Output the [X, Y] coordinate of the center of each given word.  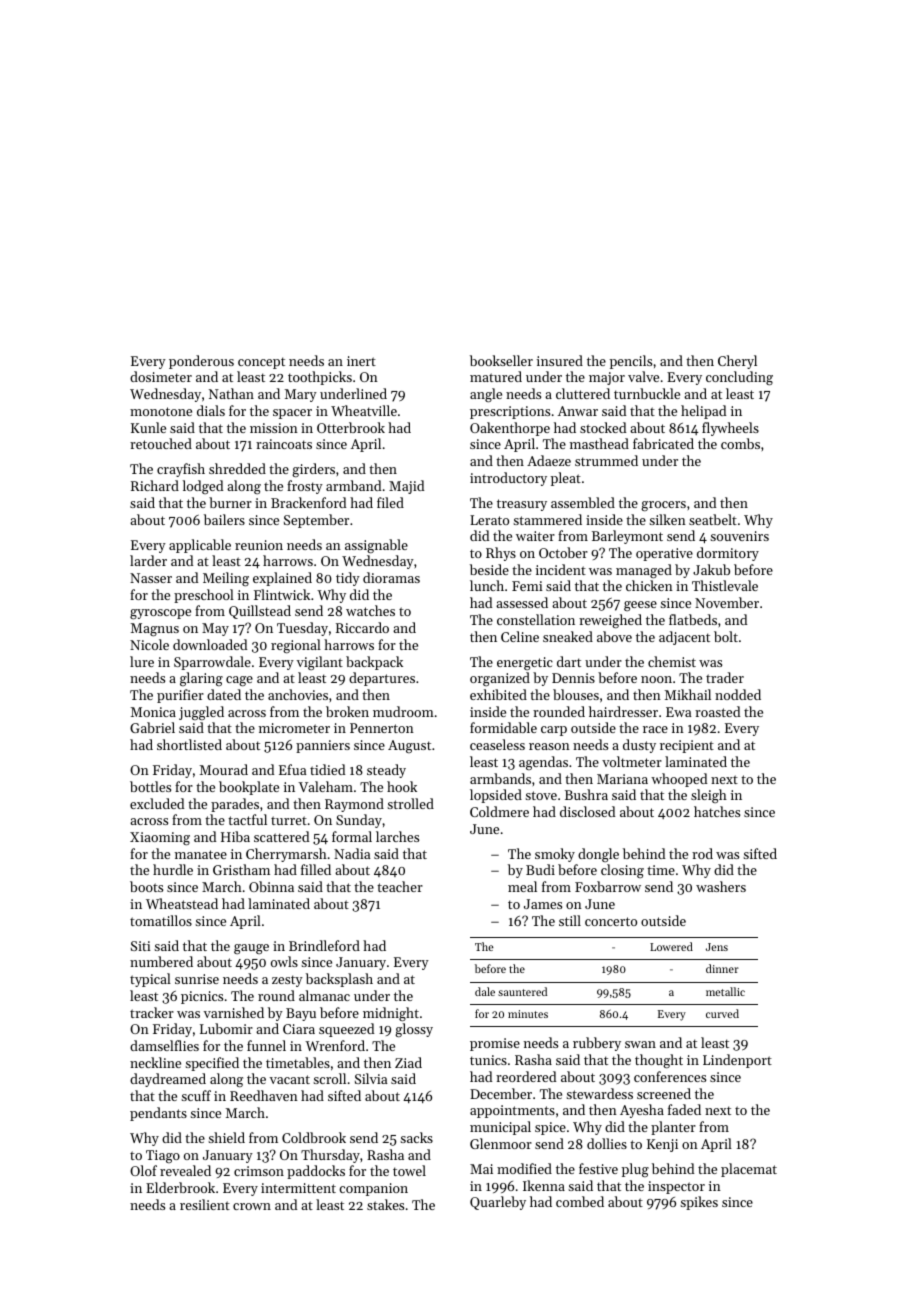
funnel [266, 1045]
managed [644, 571]
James [543, 904]
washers [721, 886]
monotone [161, 411]
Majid [406, 487]
